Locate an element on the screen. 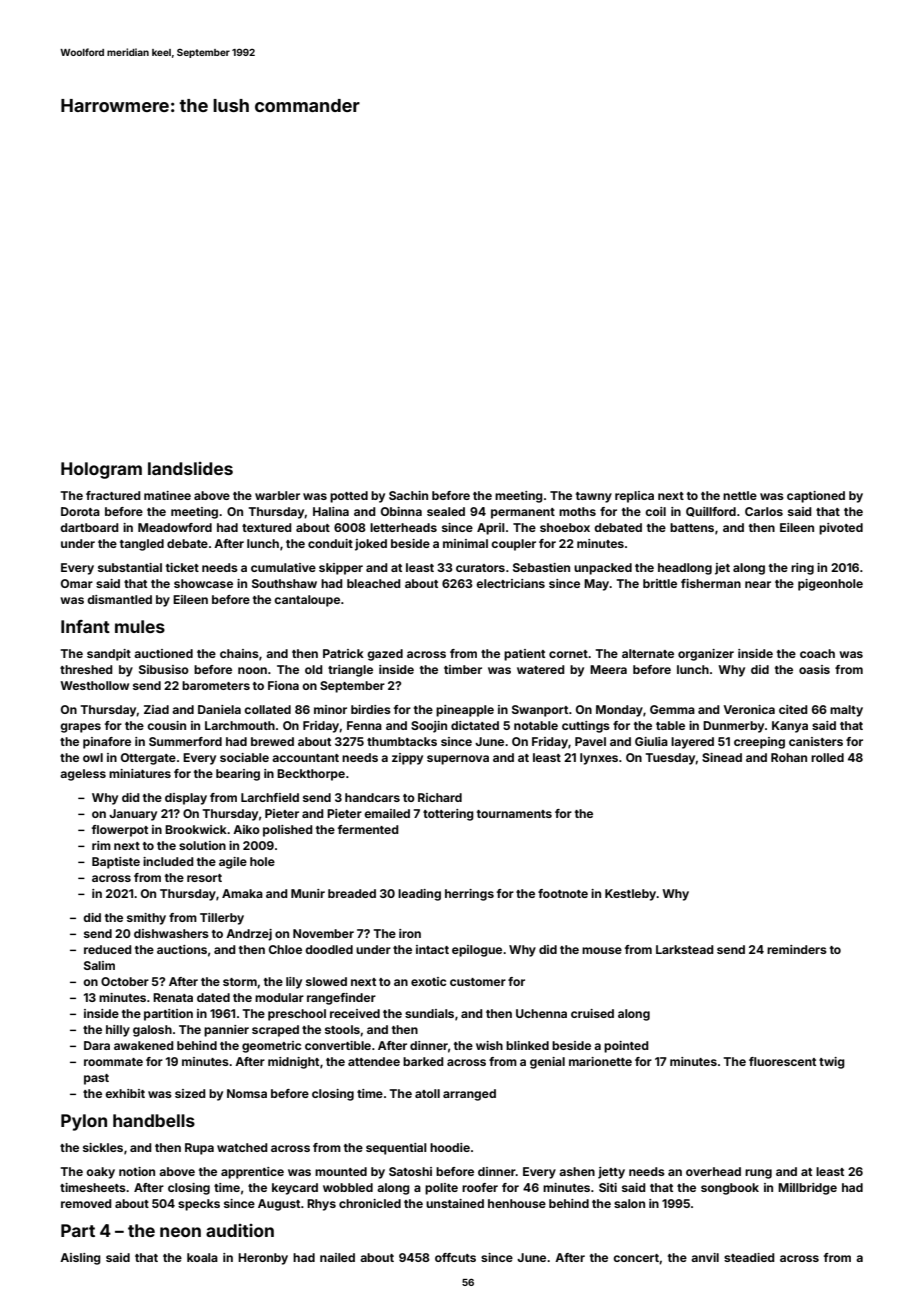 The image size is (924, 1308). offcuts is located at coordinates (455, 1257).
